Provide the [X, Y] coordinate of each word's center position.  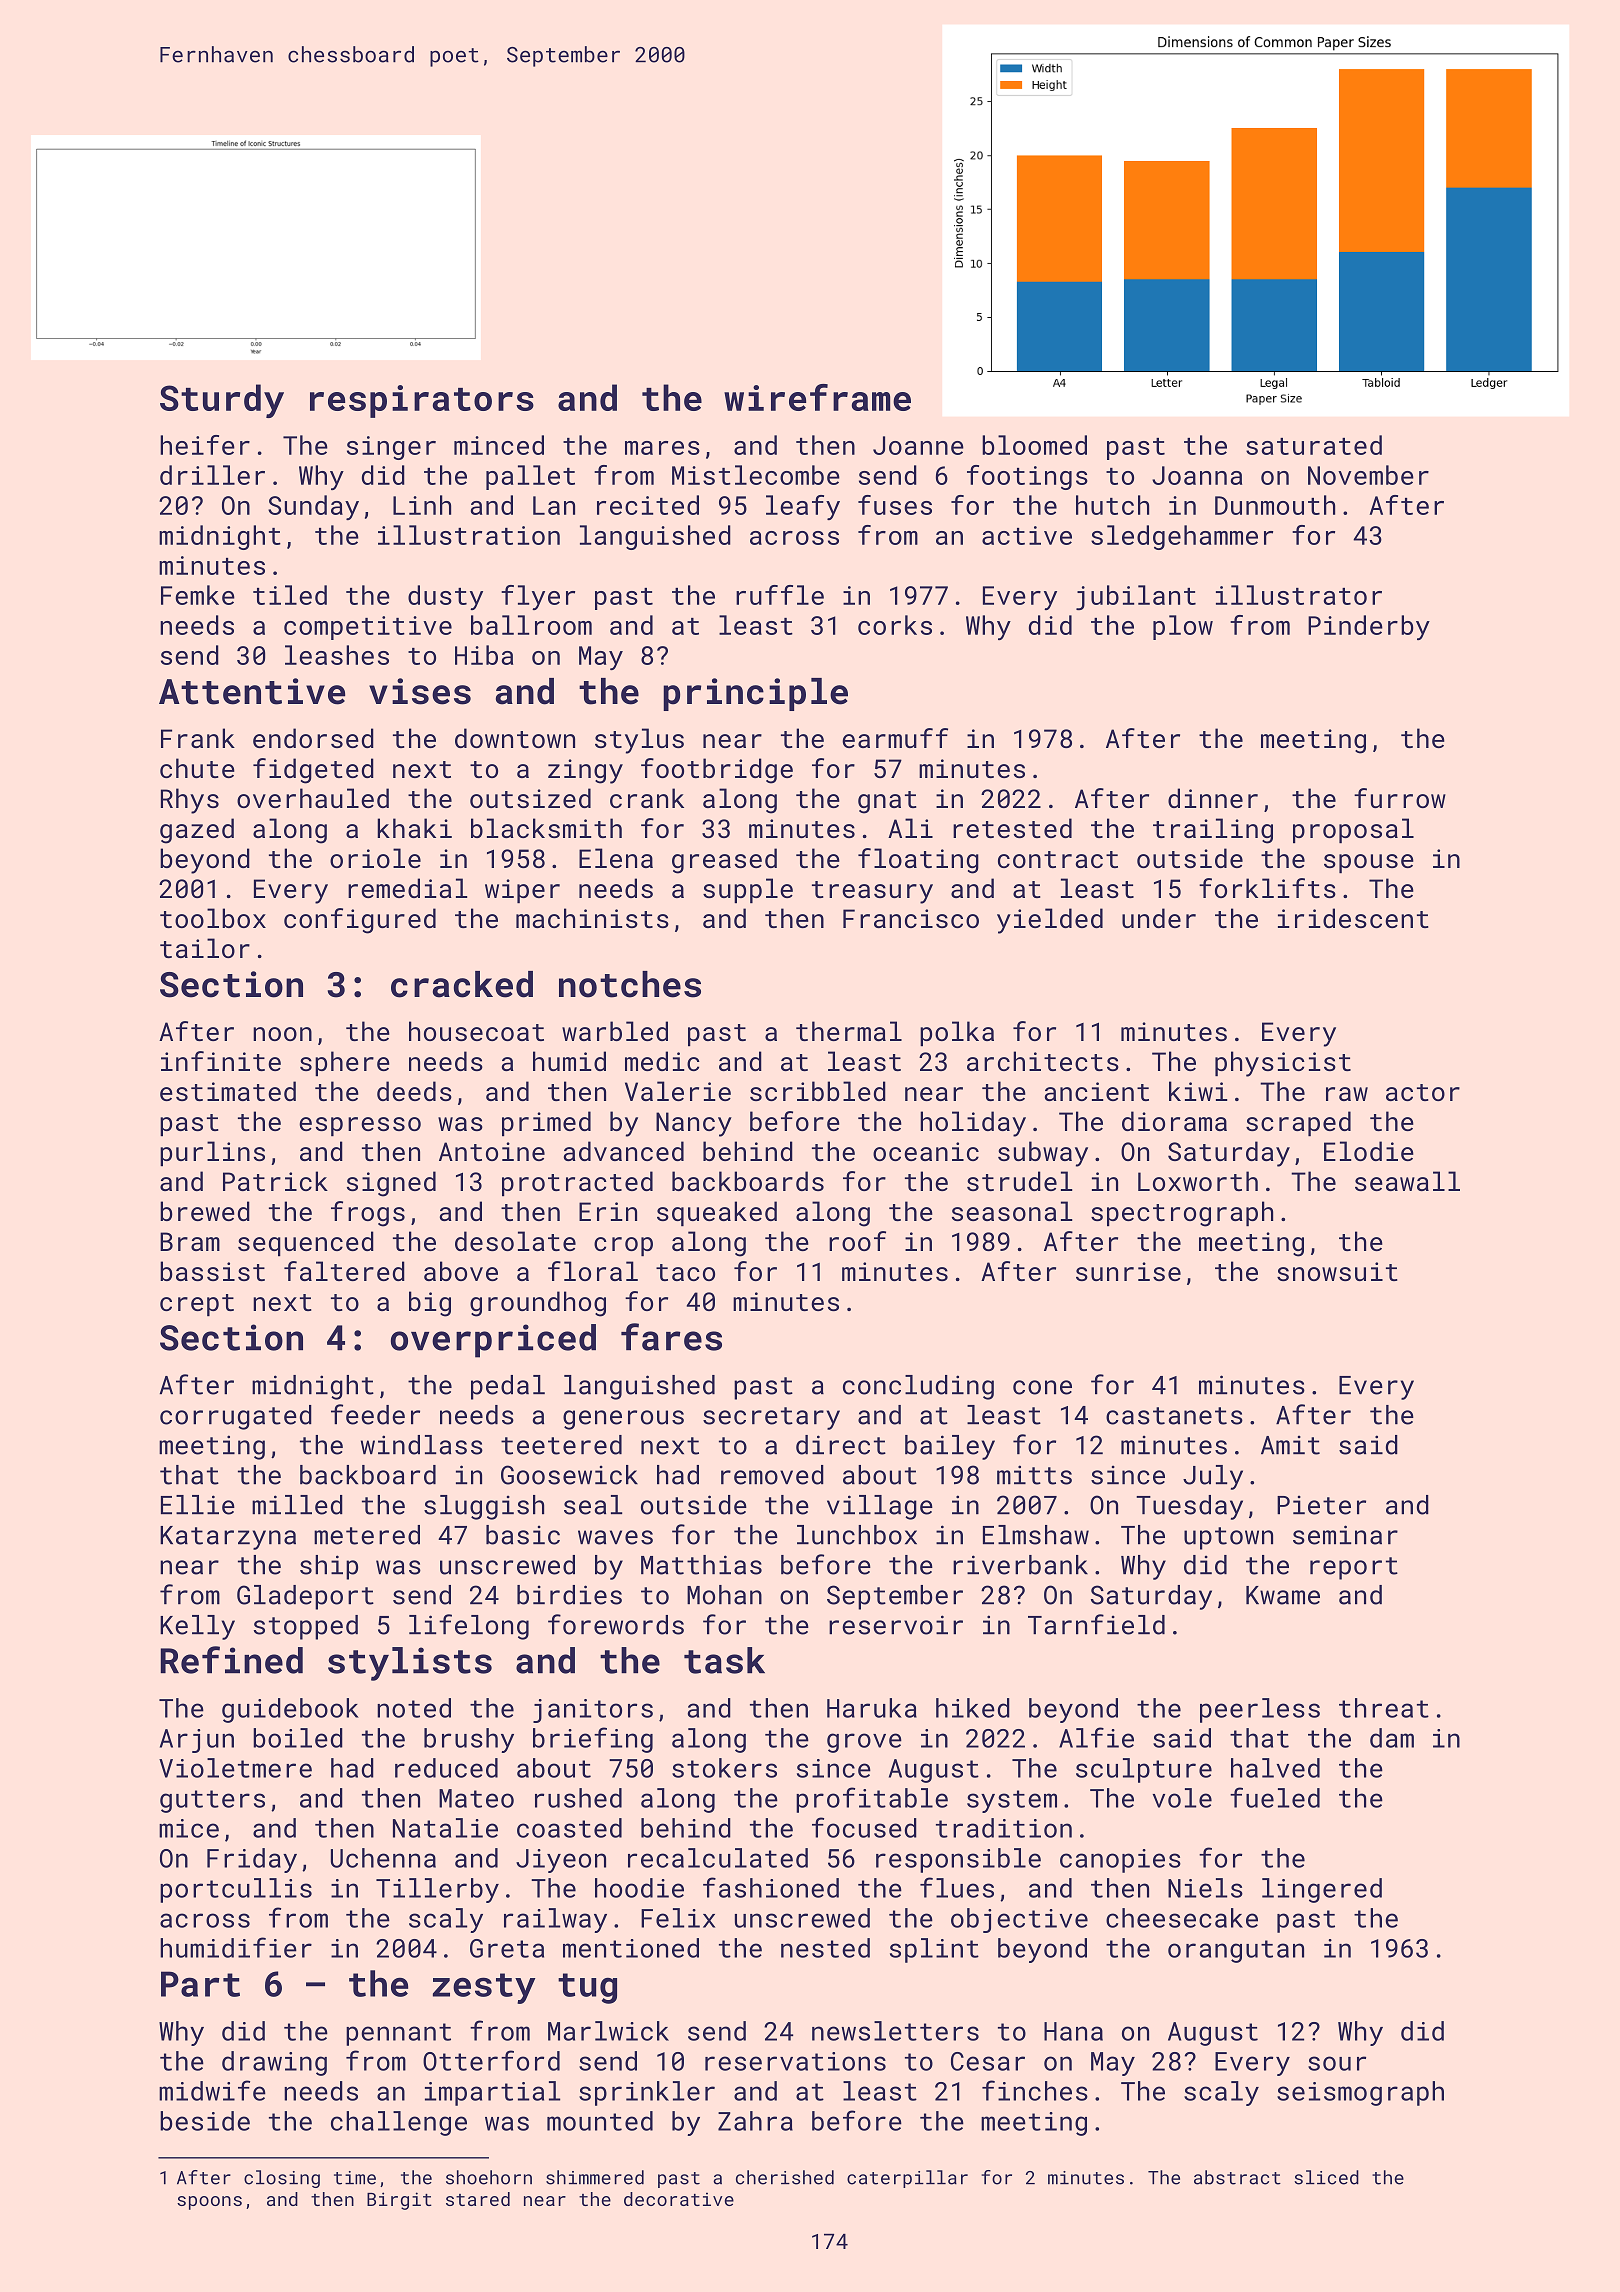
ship [329, 1567]
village [880, 1507]
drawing [274, 2063]
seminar [1345, 1535]
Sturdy [222, 401]
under [1159, 918]
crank [647, 798]
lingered [1322, 1890]
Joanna [1197, 475]
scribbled [818, 1091]
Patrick [275, 1181]
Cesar [988, 2061]
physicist [1283, 1064]
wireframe [817, 397]
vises [420, 691]
